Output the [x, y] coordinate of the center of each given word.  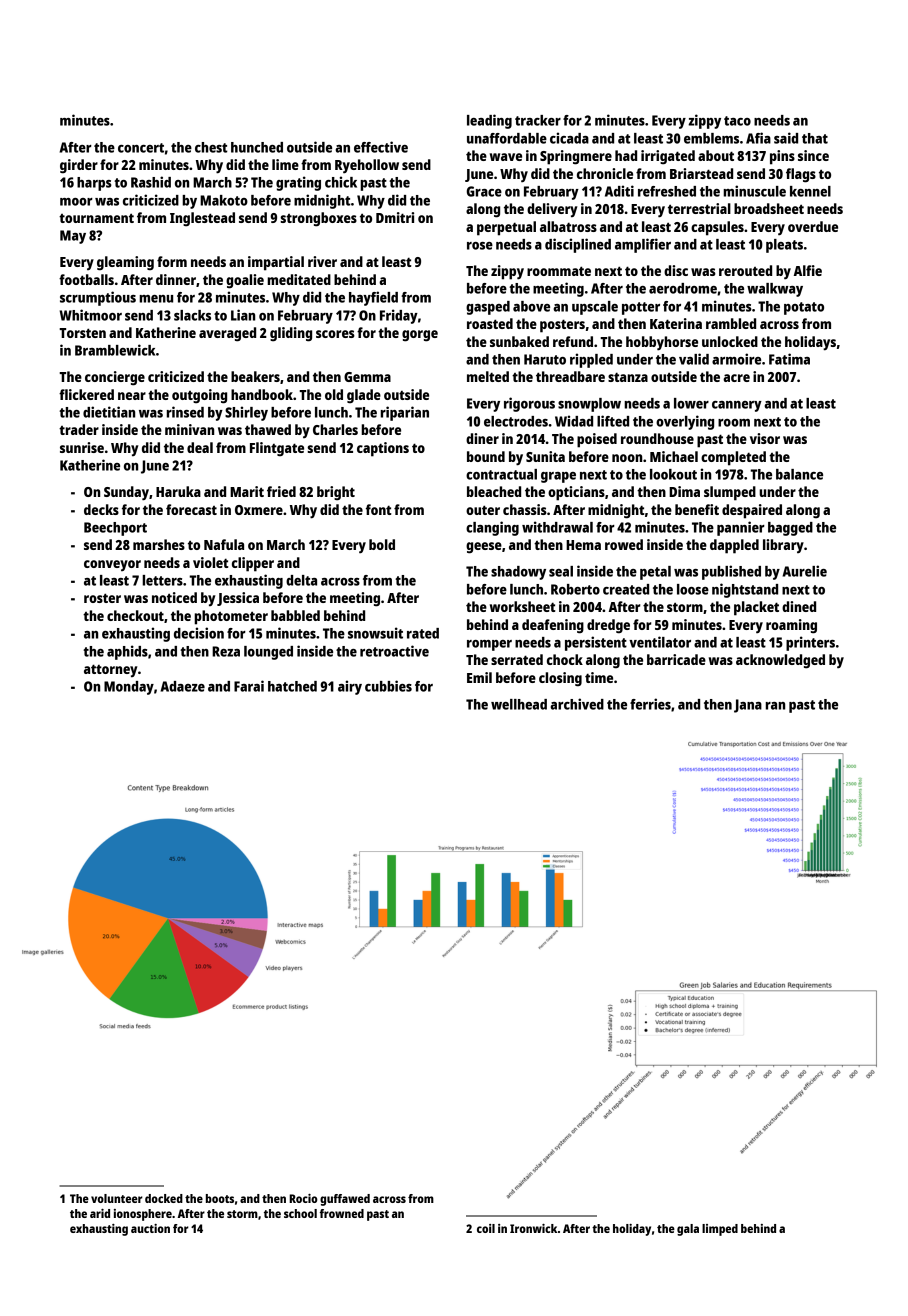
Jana [748, 706]
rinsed [185, 412]
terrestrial [699, 208]
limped [720, 1230]
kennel [810, 191]
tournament [96, 218]
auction [150, 1228]
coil [486, 1228]
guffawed [345, 1200]
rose [480, 246]
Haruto [545, 359]
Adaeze [182, 686]
